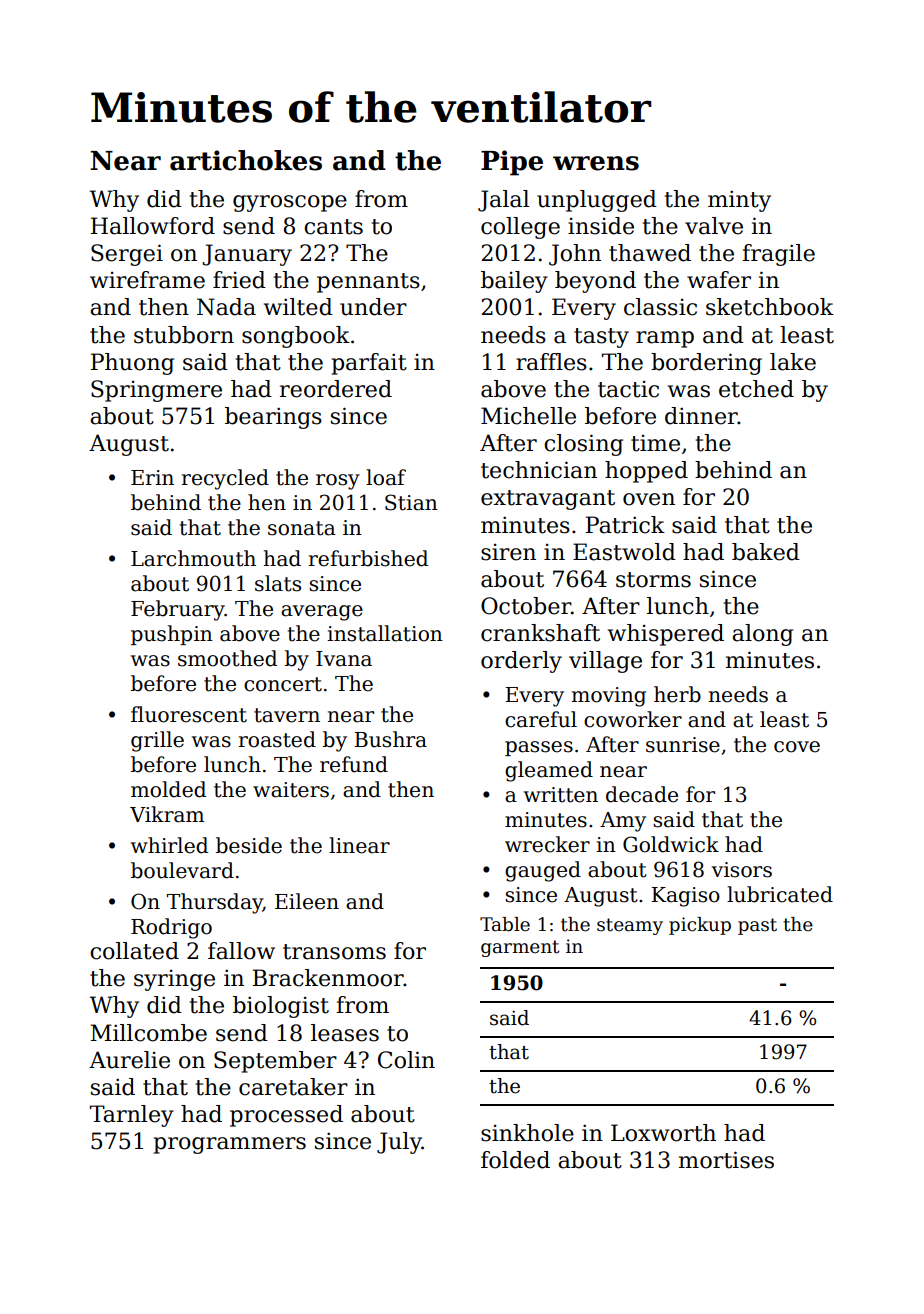 Image resolution: width=924 pixels, height=1314 pixels. What do you see at coordinates (132, 1116) in the image?
I see `Tarnley` at bounding box center [132, 1116].
